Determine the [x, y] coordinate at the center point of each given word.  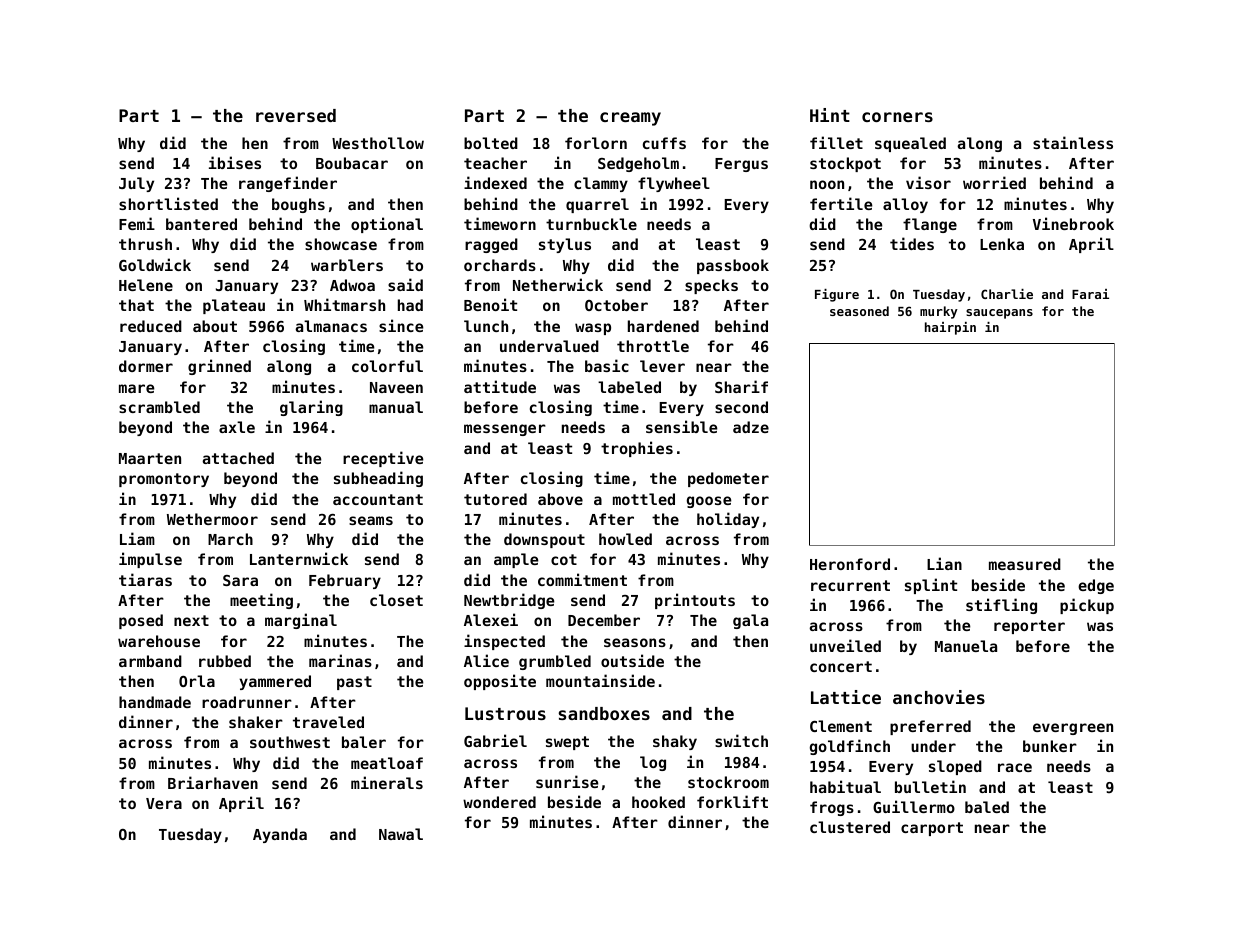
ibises [235, 162]
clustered [850, 827]
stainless [1073, 142]
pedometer [728, 479]
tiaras [145, 579]
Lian [944, 563]
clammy [601, 184]
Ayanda [280, 835]
